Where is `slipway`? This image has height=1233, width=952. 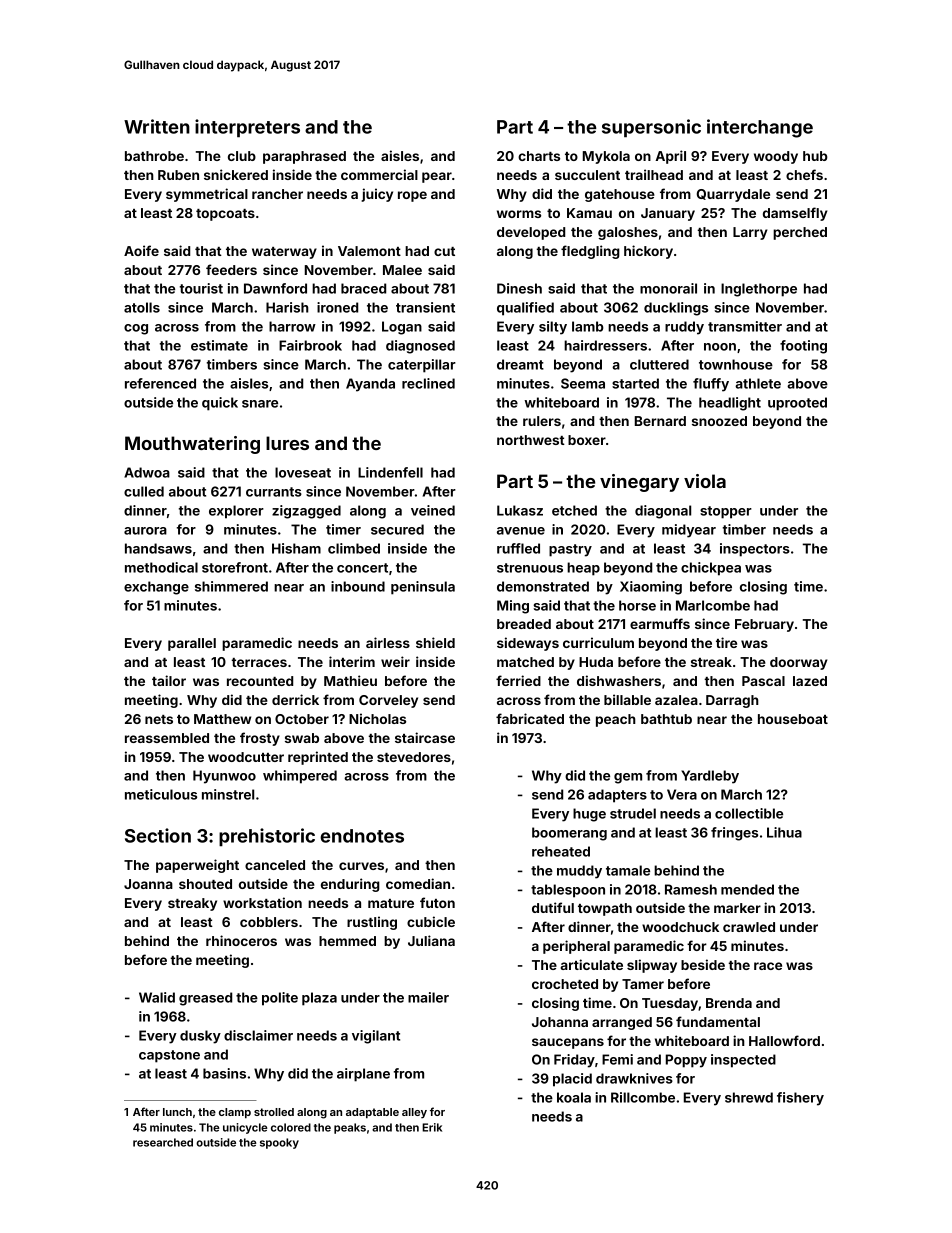
slipway is located at coordinates (652, 966).
